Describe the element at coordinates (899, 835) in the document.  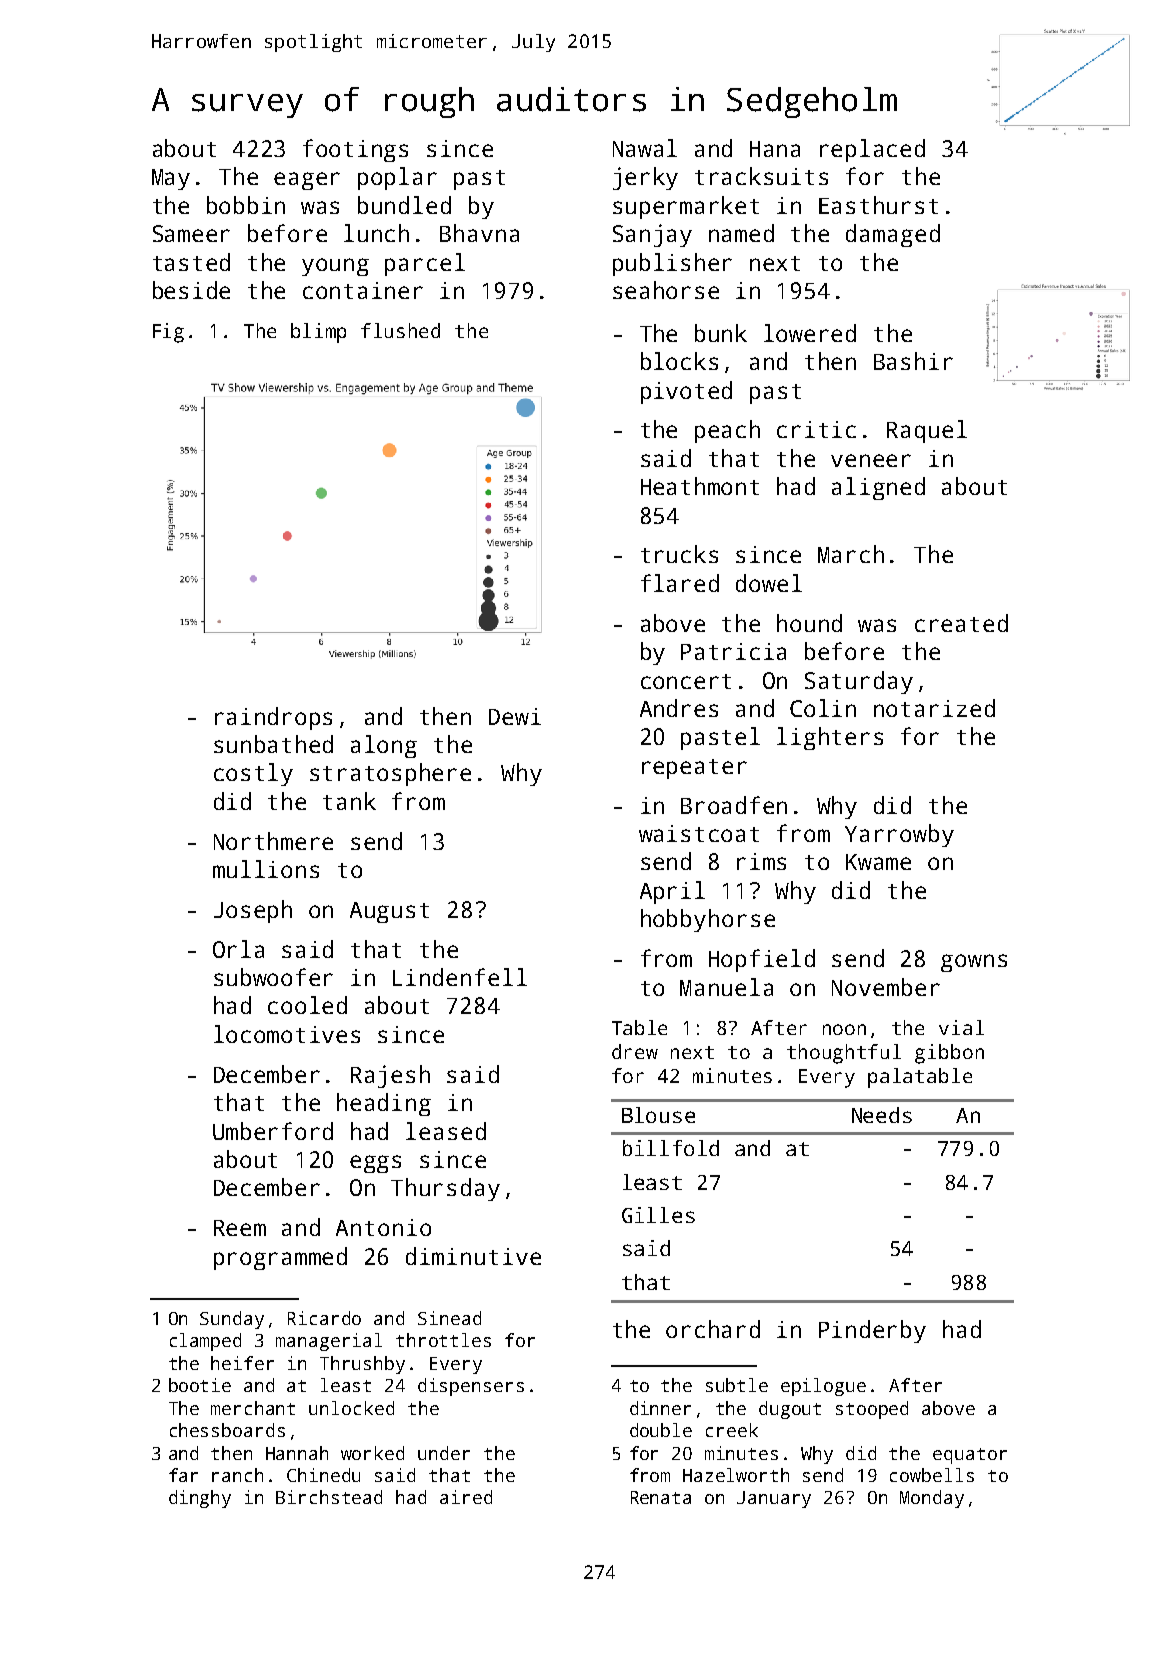
I see `Yarrowby` at that location.
